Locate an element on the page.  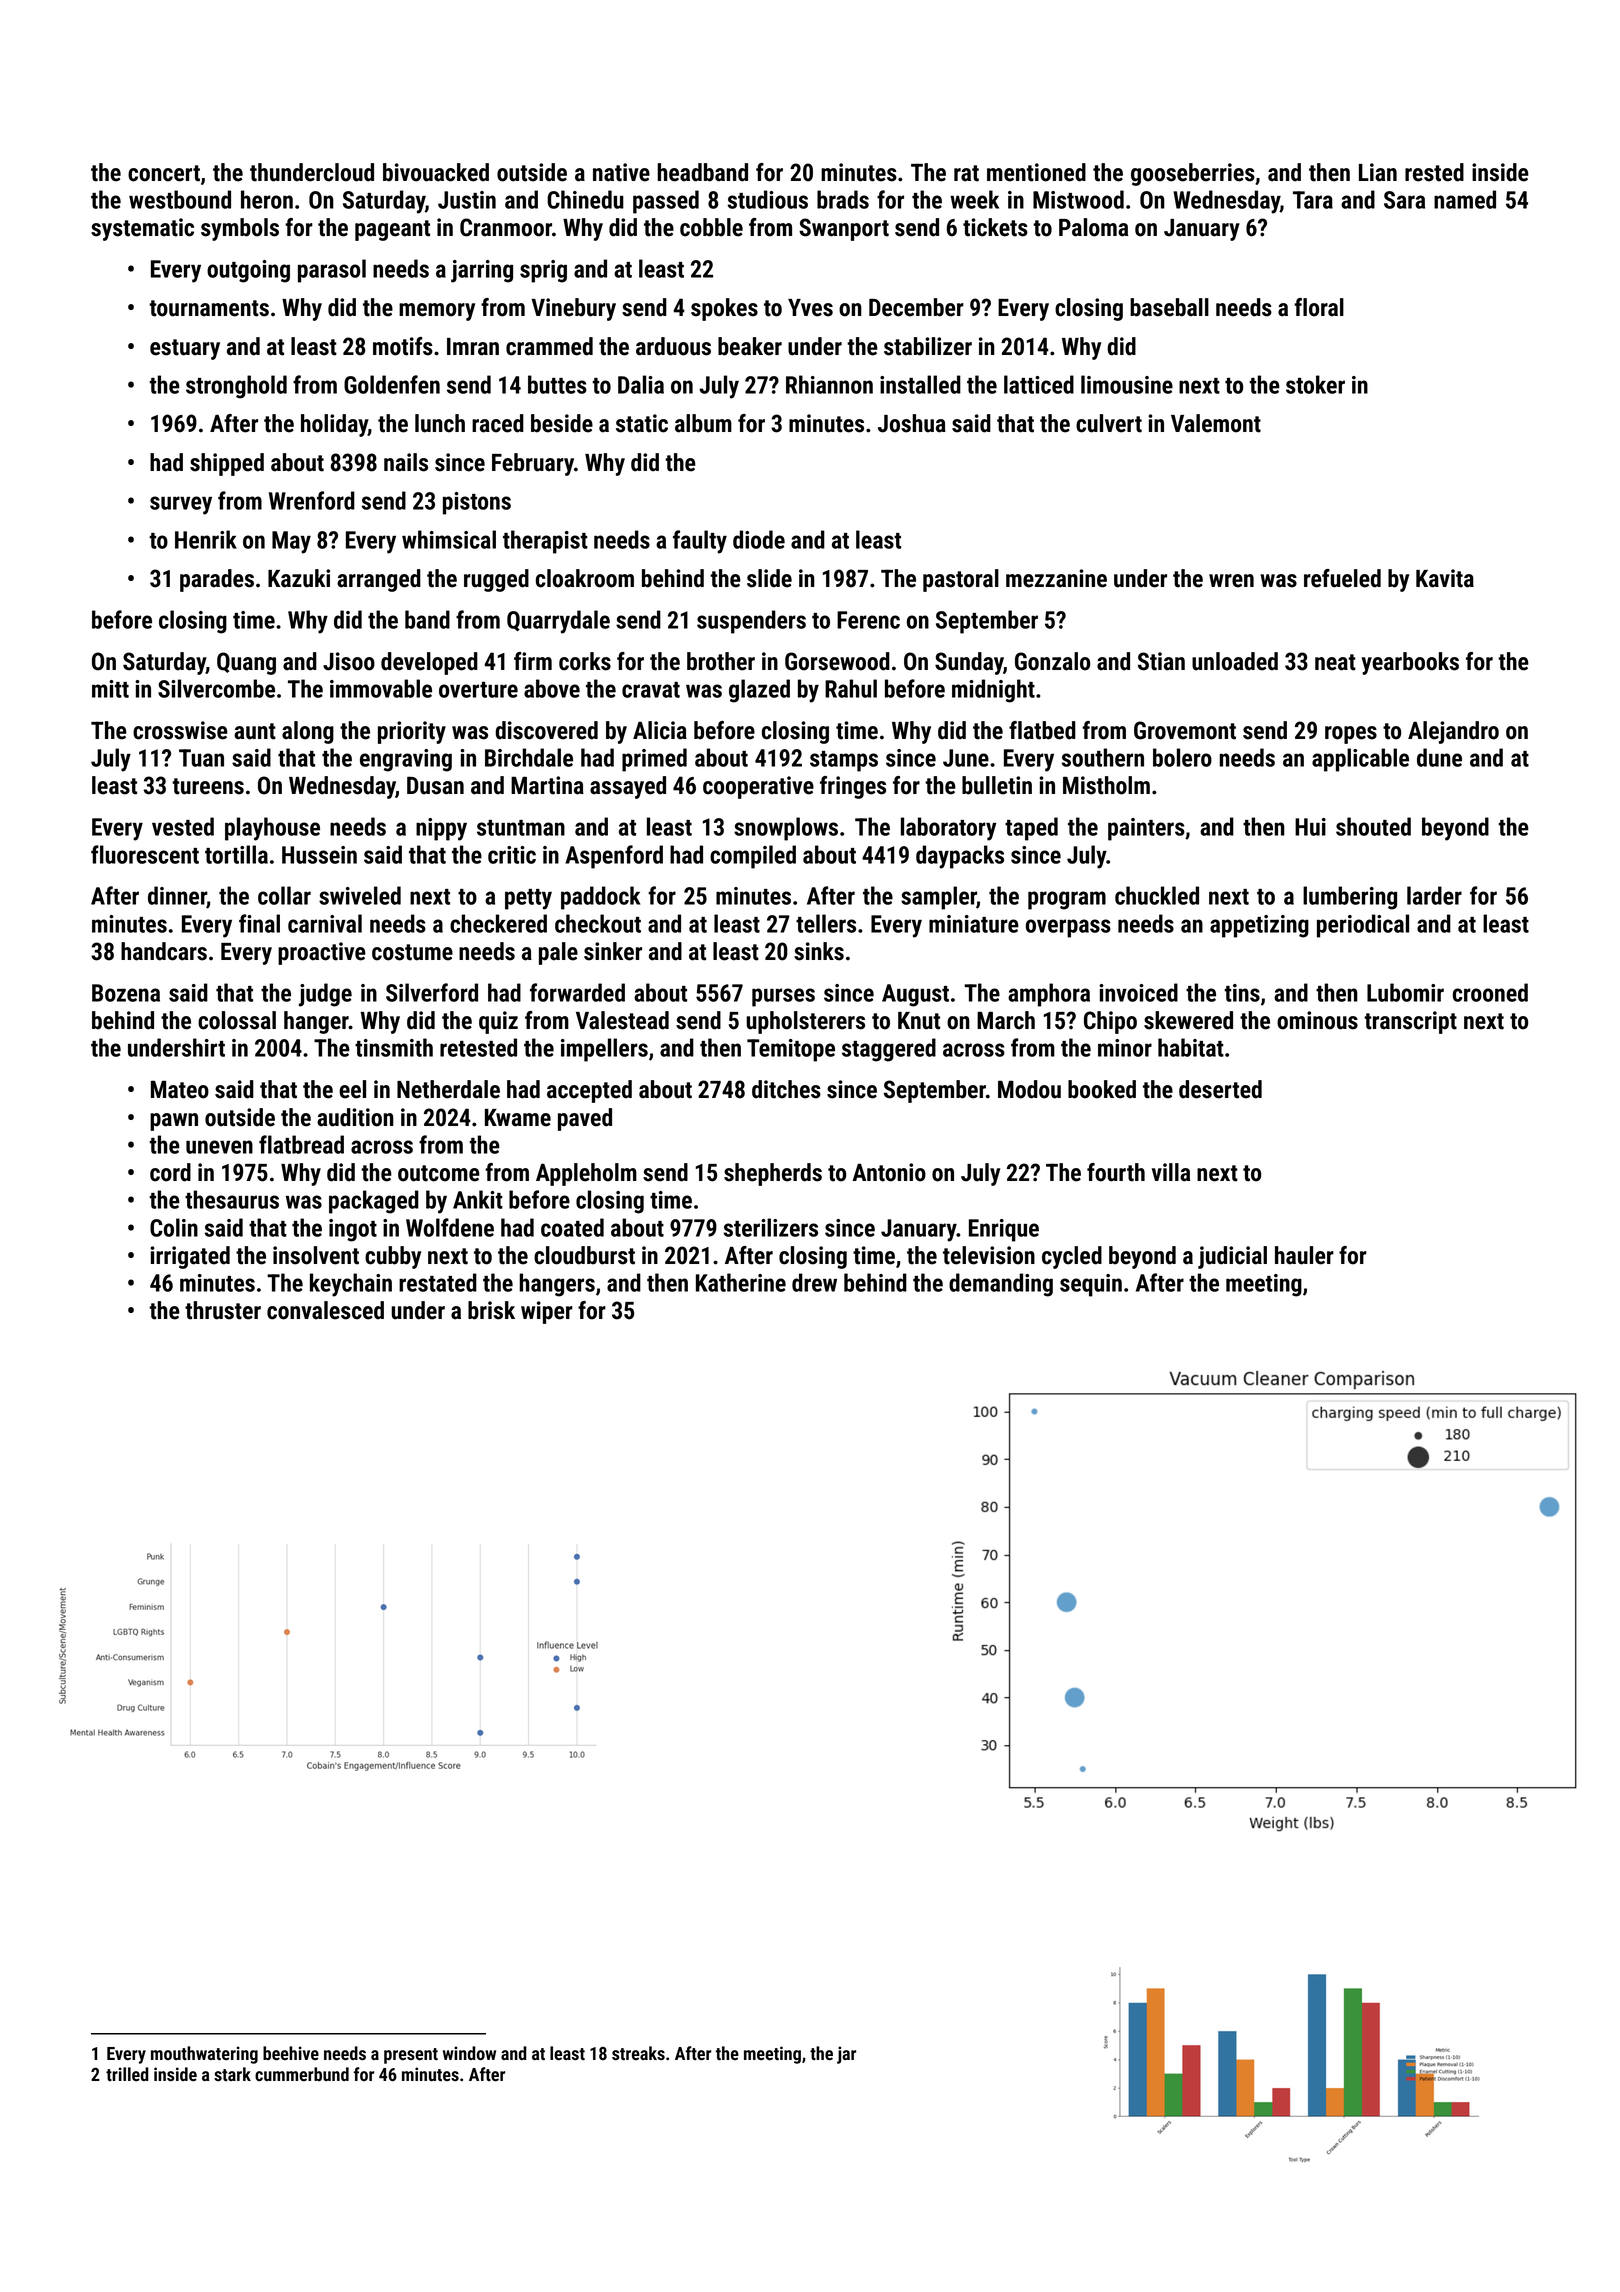
rested is located at coordinates (1434, 172).
